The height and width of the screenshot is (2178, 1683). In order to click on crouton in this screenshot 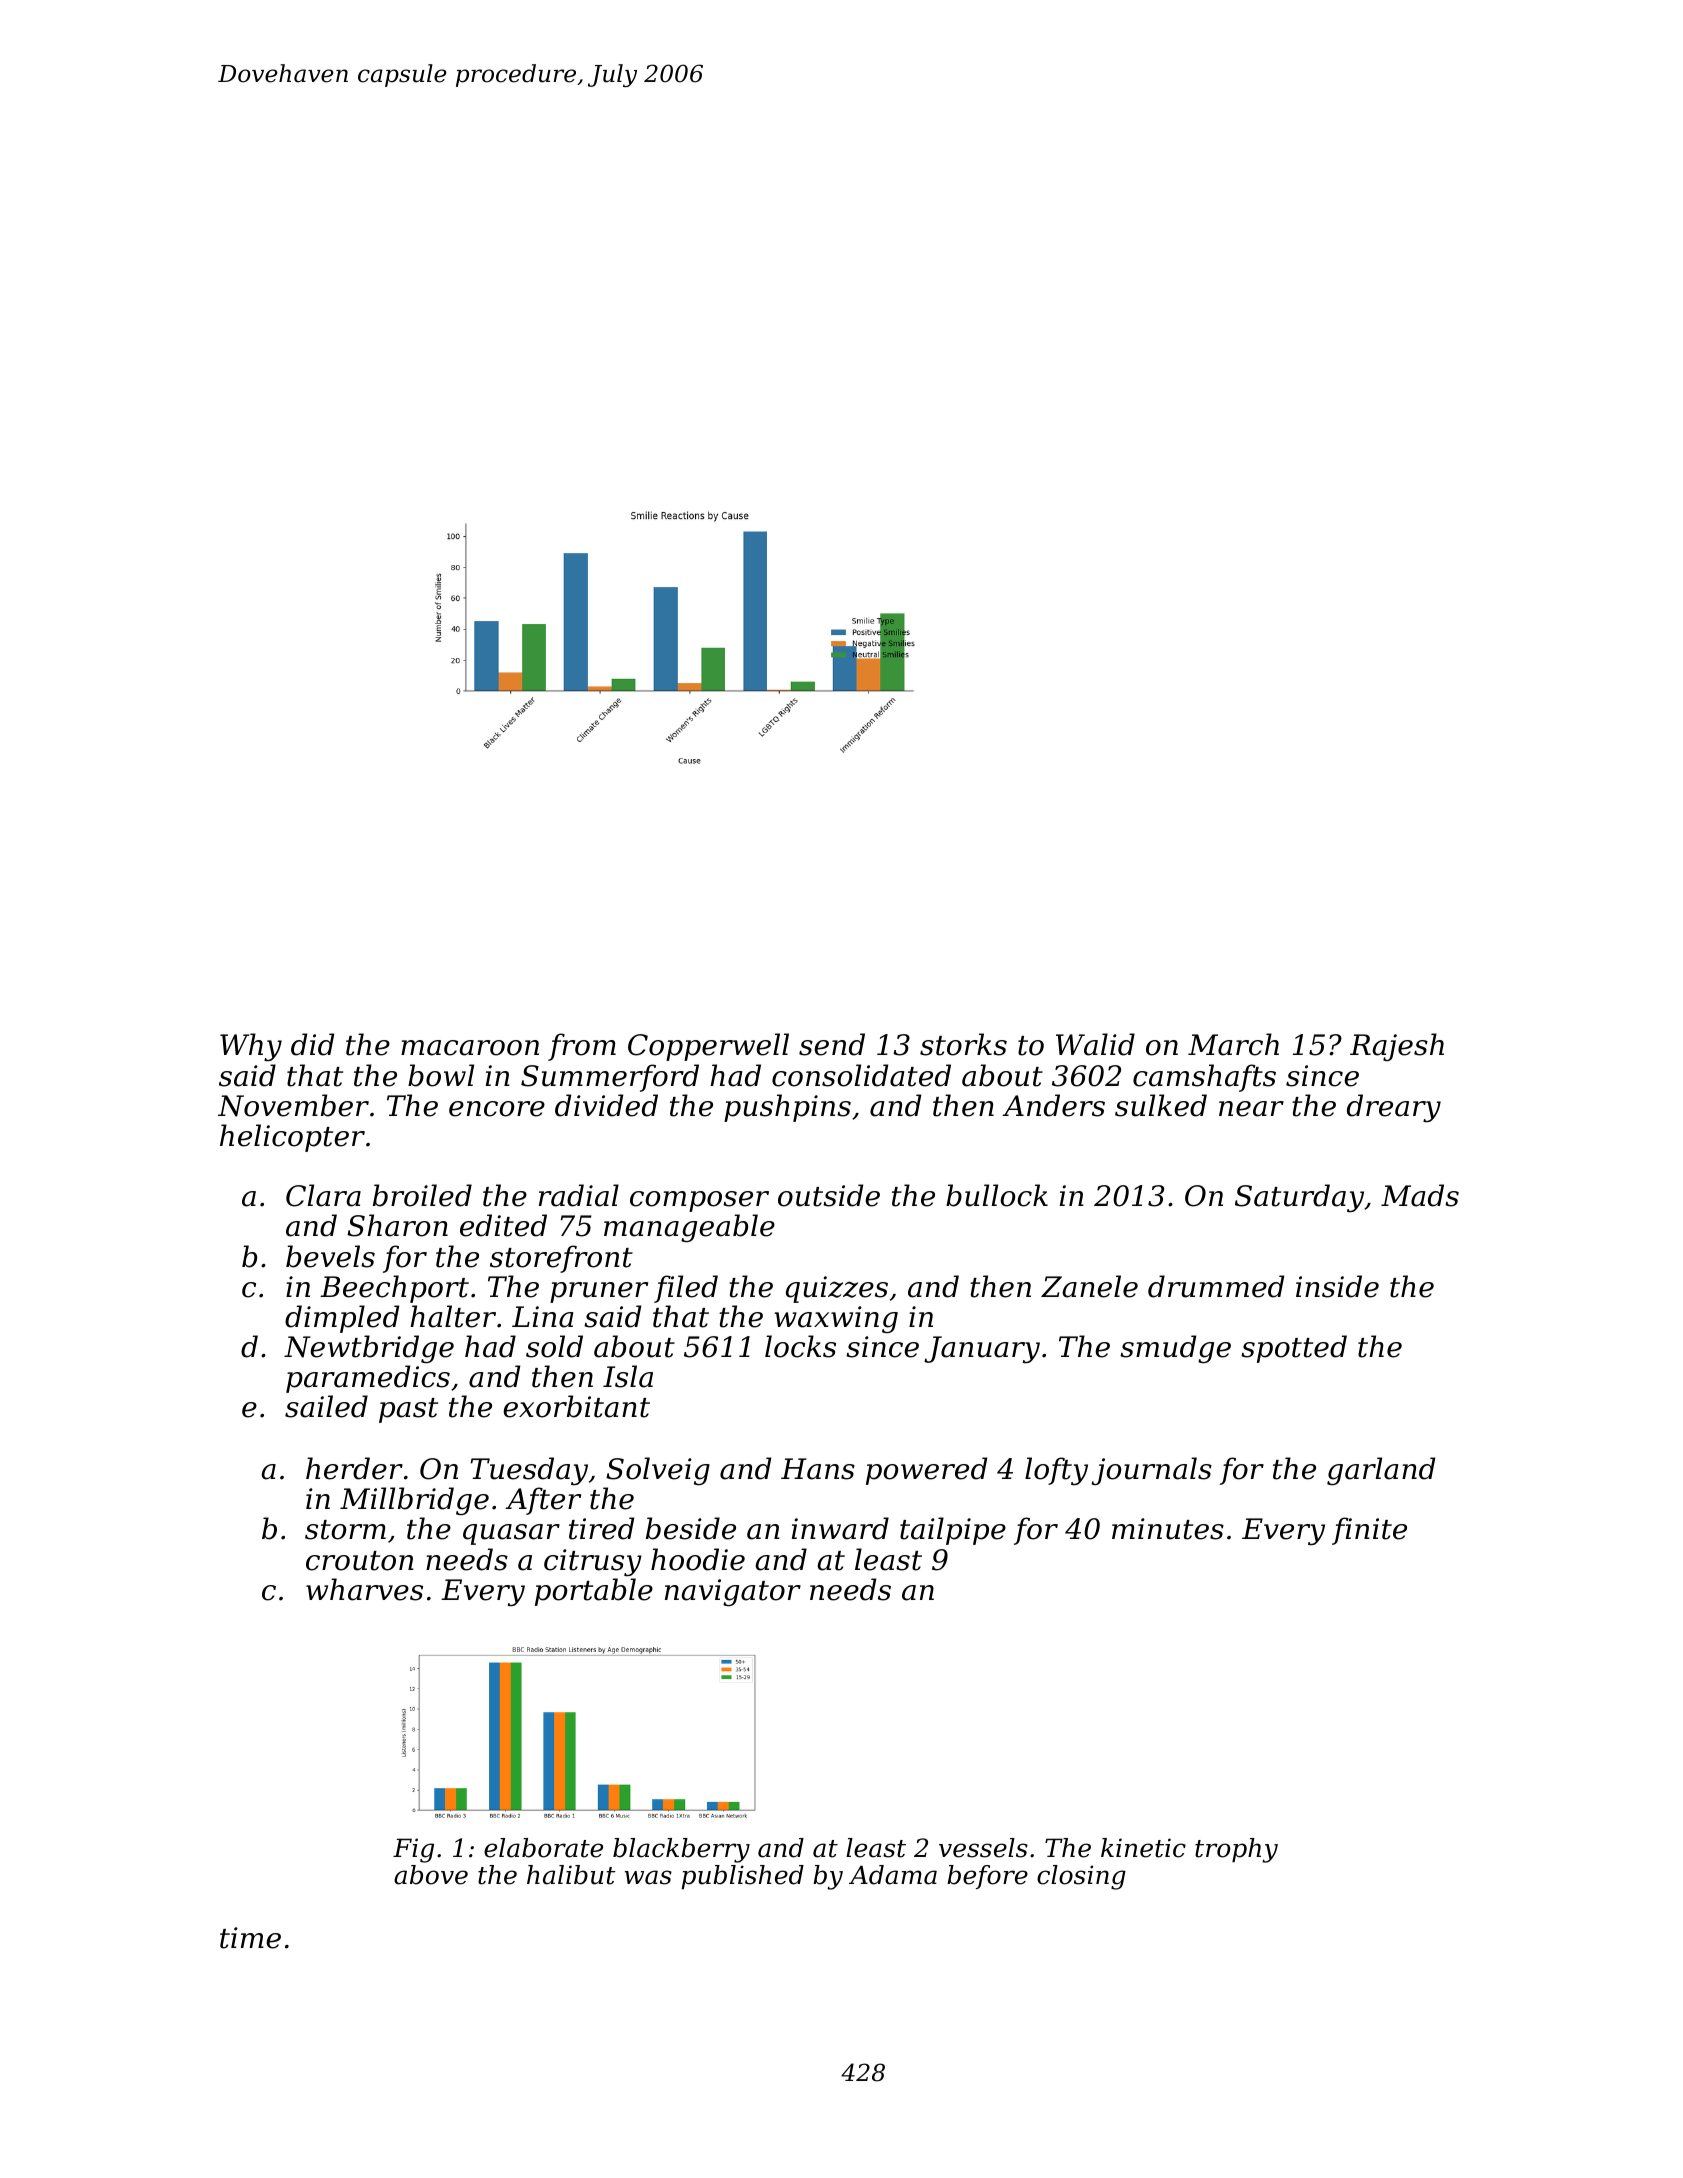, I will do `click(360, 1561)`.
